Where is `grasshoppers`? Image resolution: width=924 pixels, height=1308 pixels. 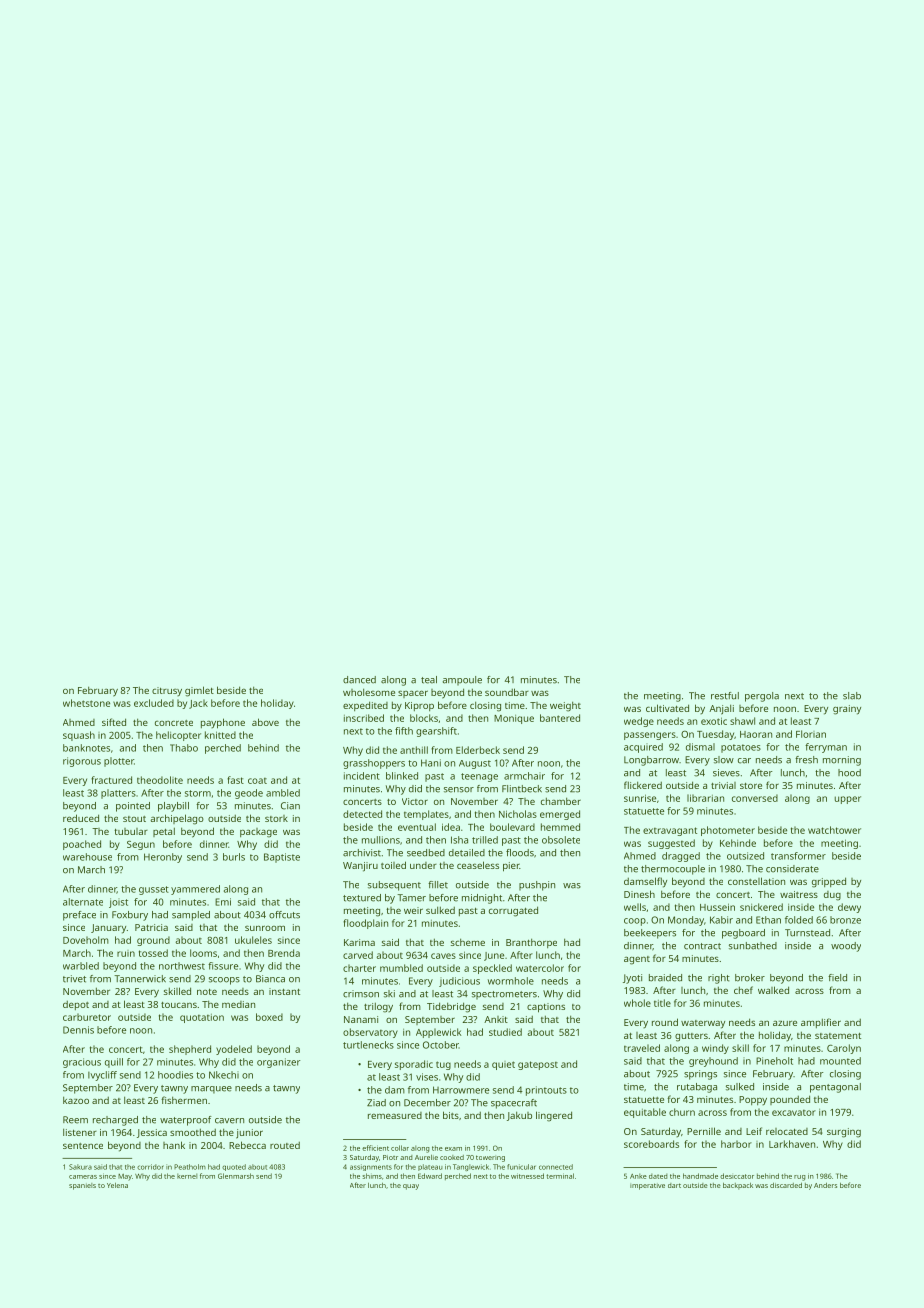
grasshoppers is located at coordinates (374, 764).
